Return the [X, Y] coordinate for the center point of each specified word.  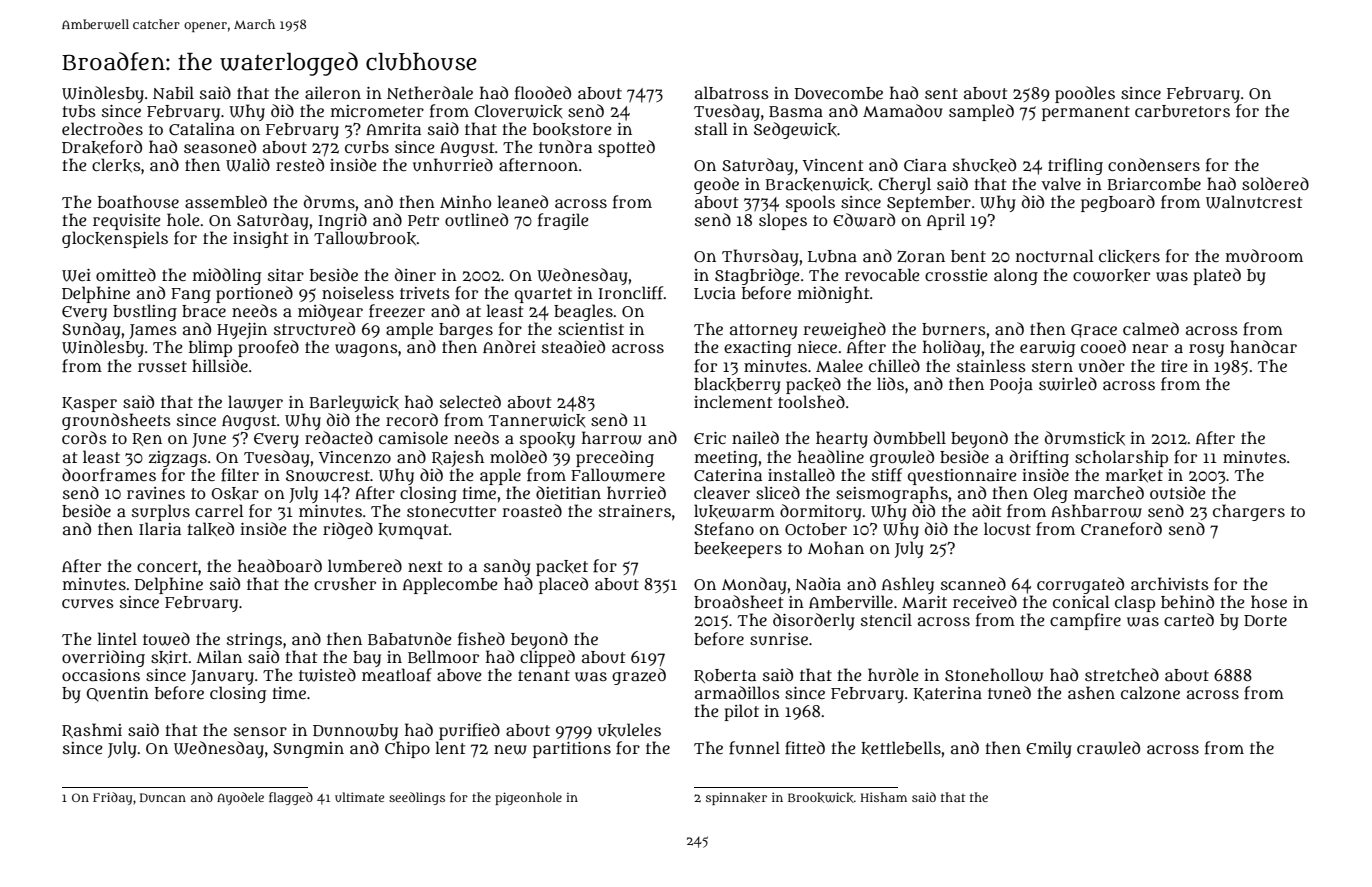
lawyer [255, 403]
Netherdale [430, 92]
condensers [1154, 164]
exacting [757, 349]
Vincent [833, 165]
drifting [1039, 458]
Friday [113, 798]
